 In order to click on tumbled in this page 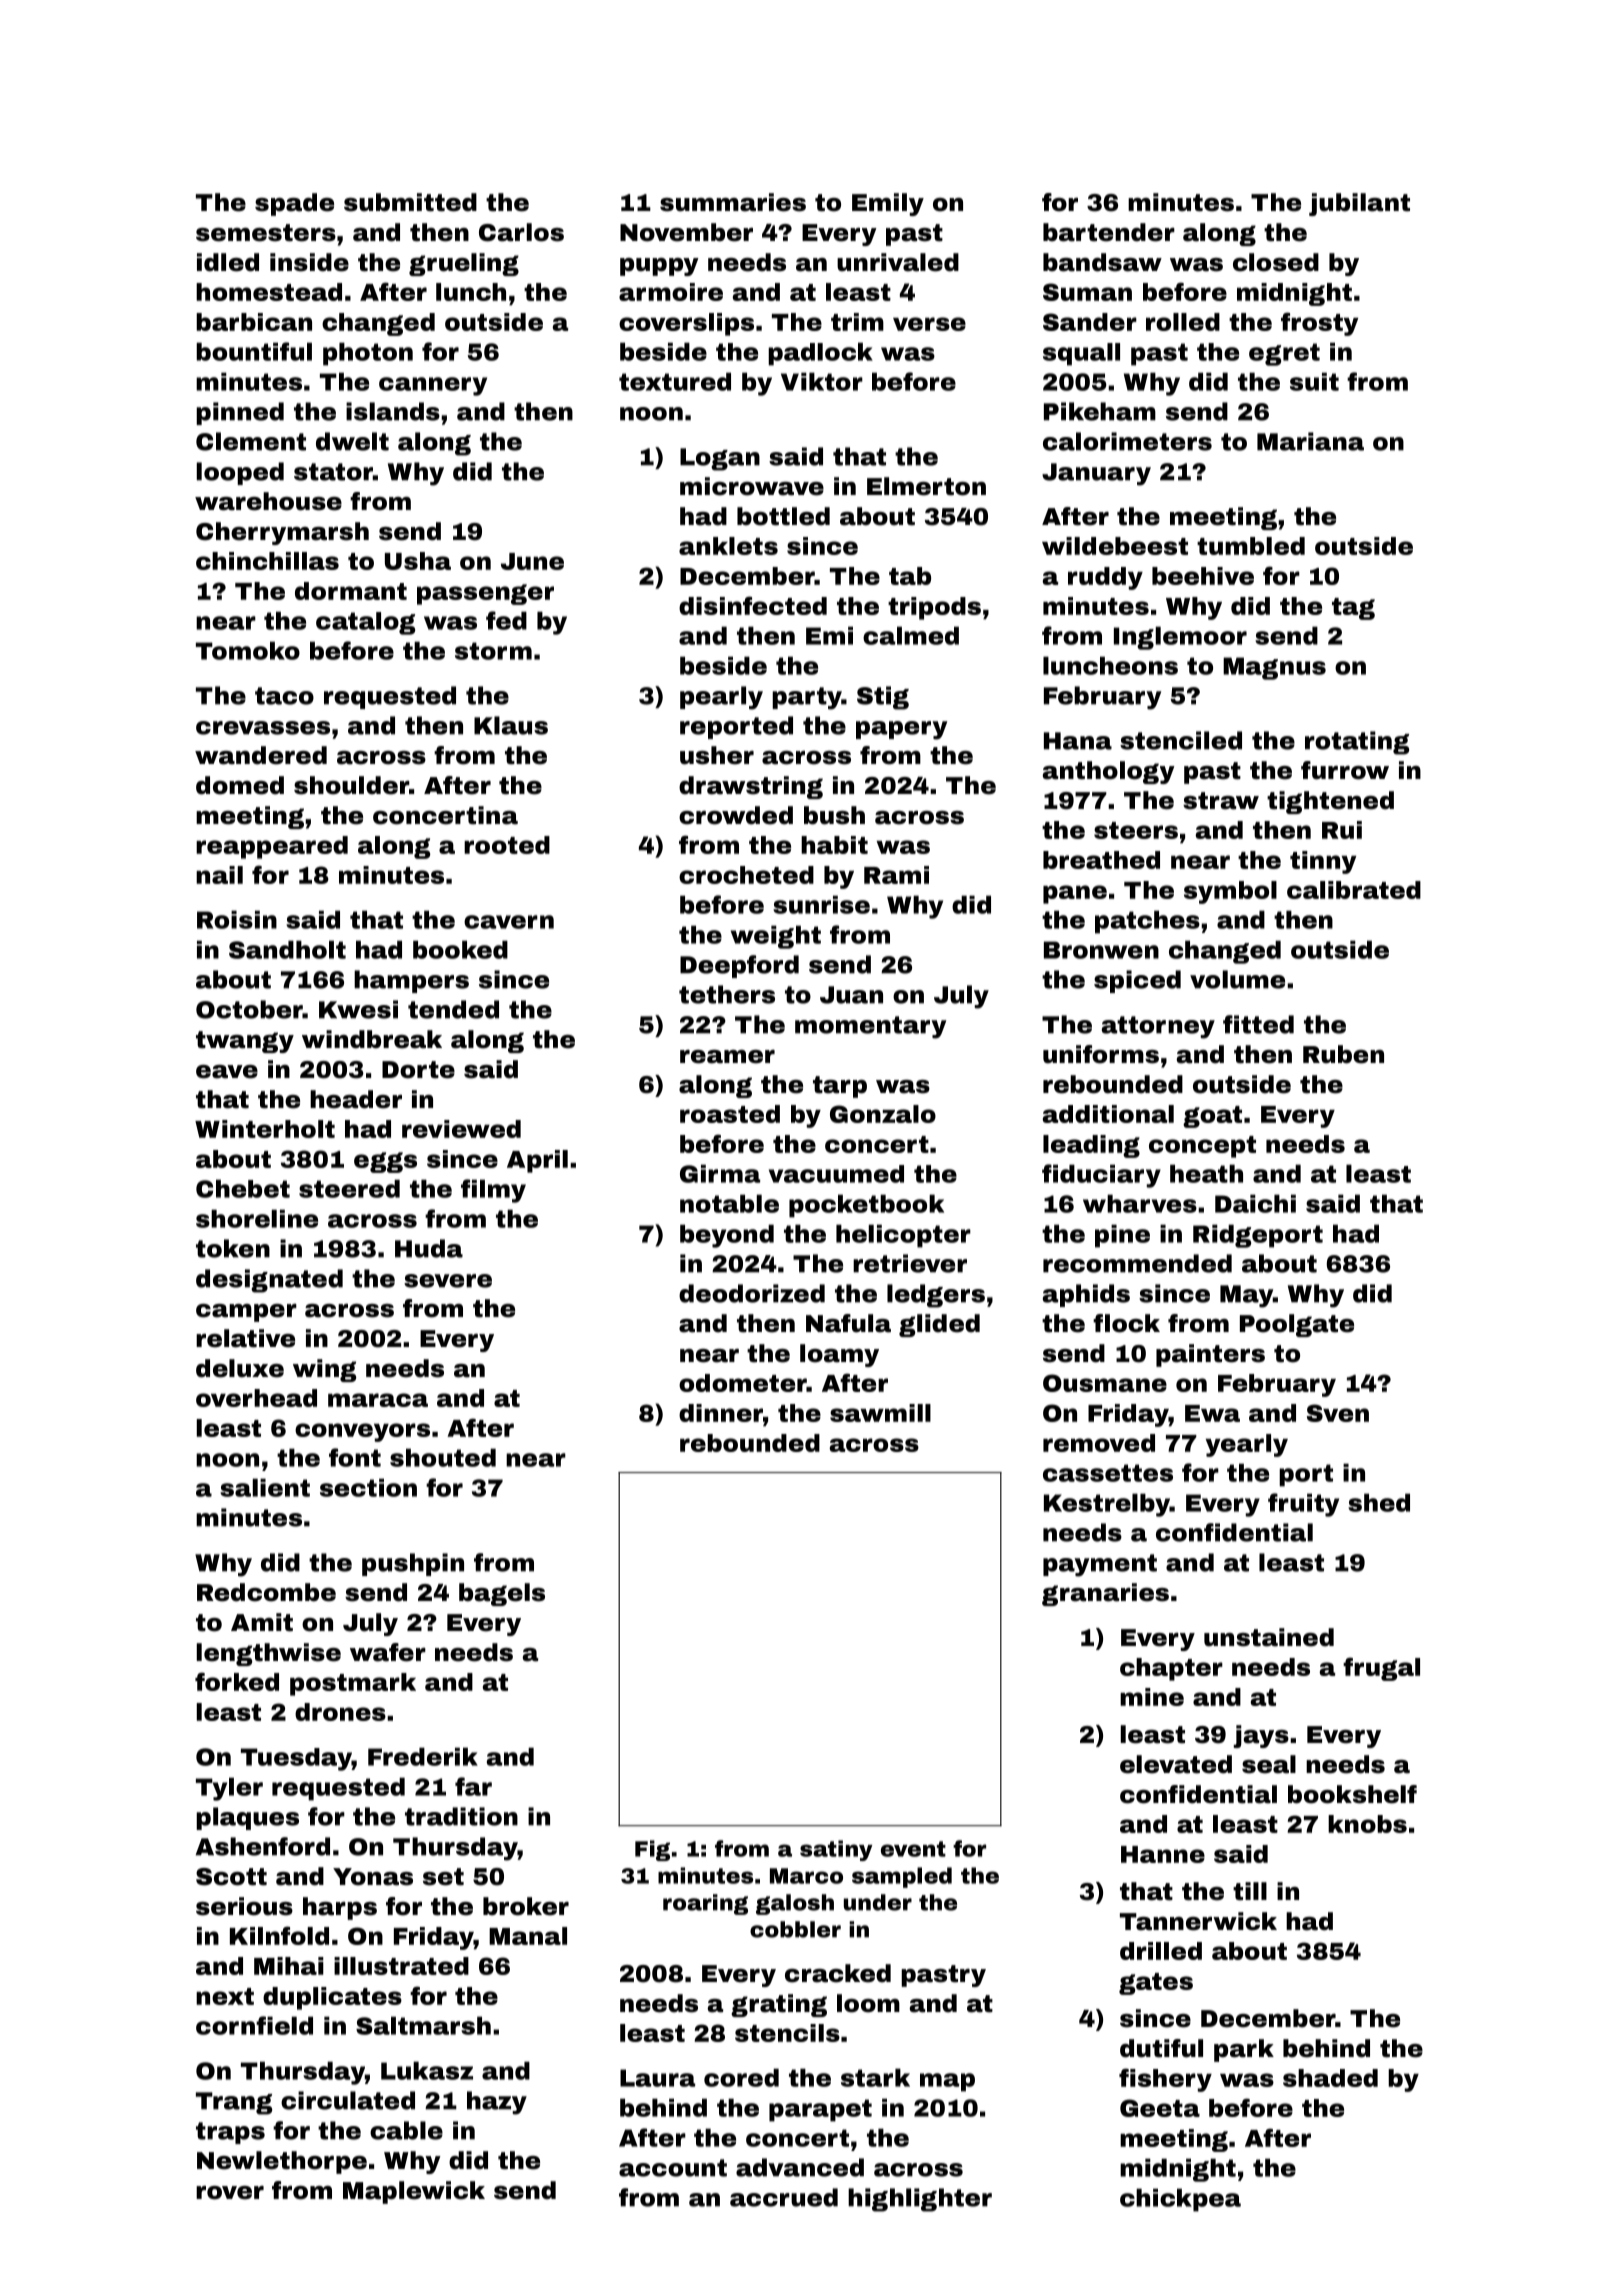, I will do `click(1251, 546)`.
